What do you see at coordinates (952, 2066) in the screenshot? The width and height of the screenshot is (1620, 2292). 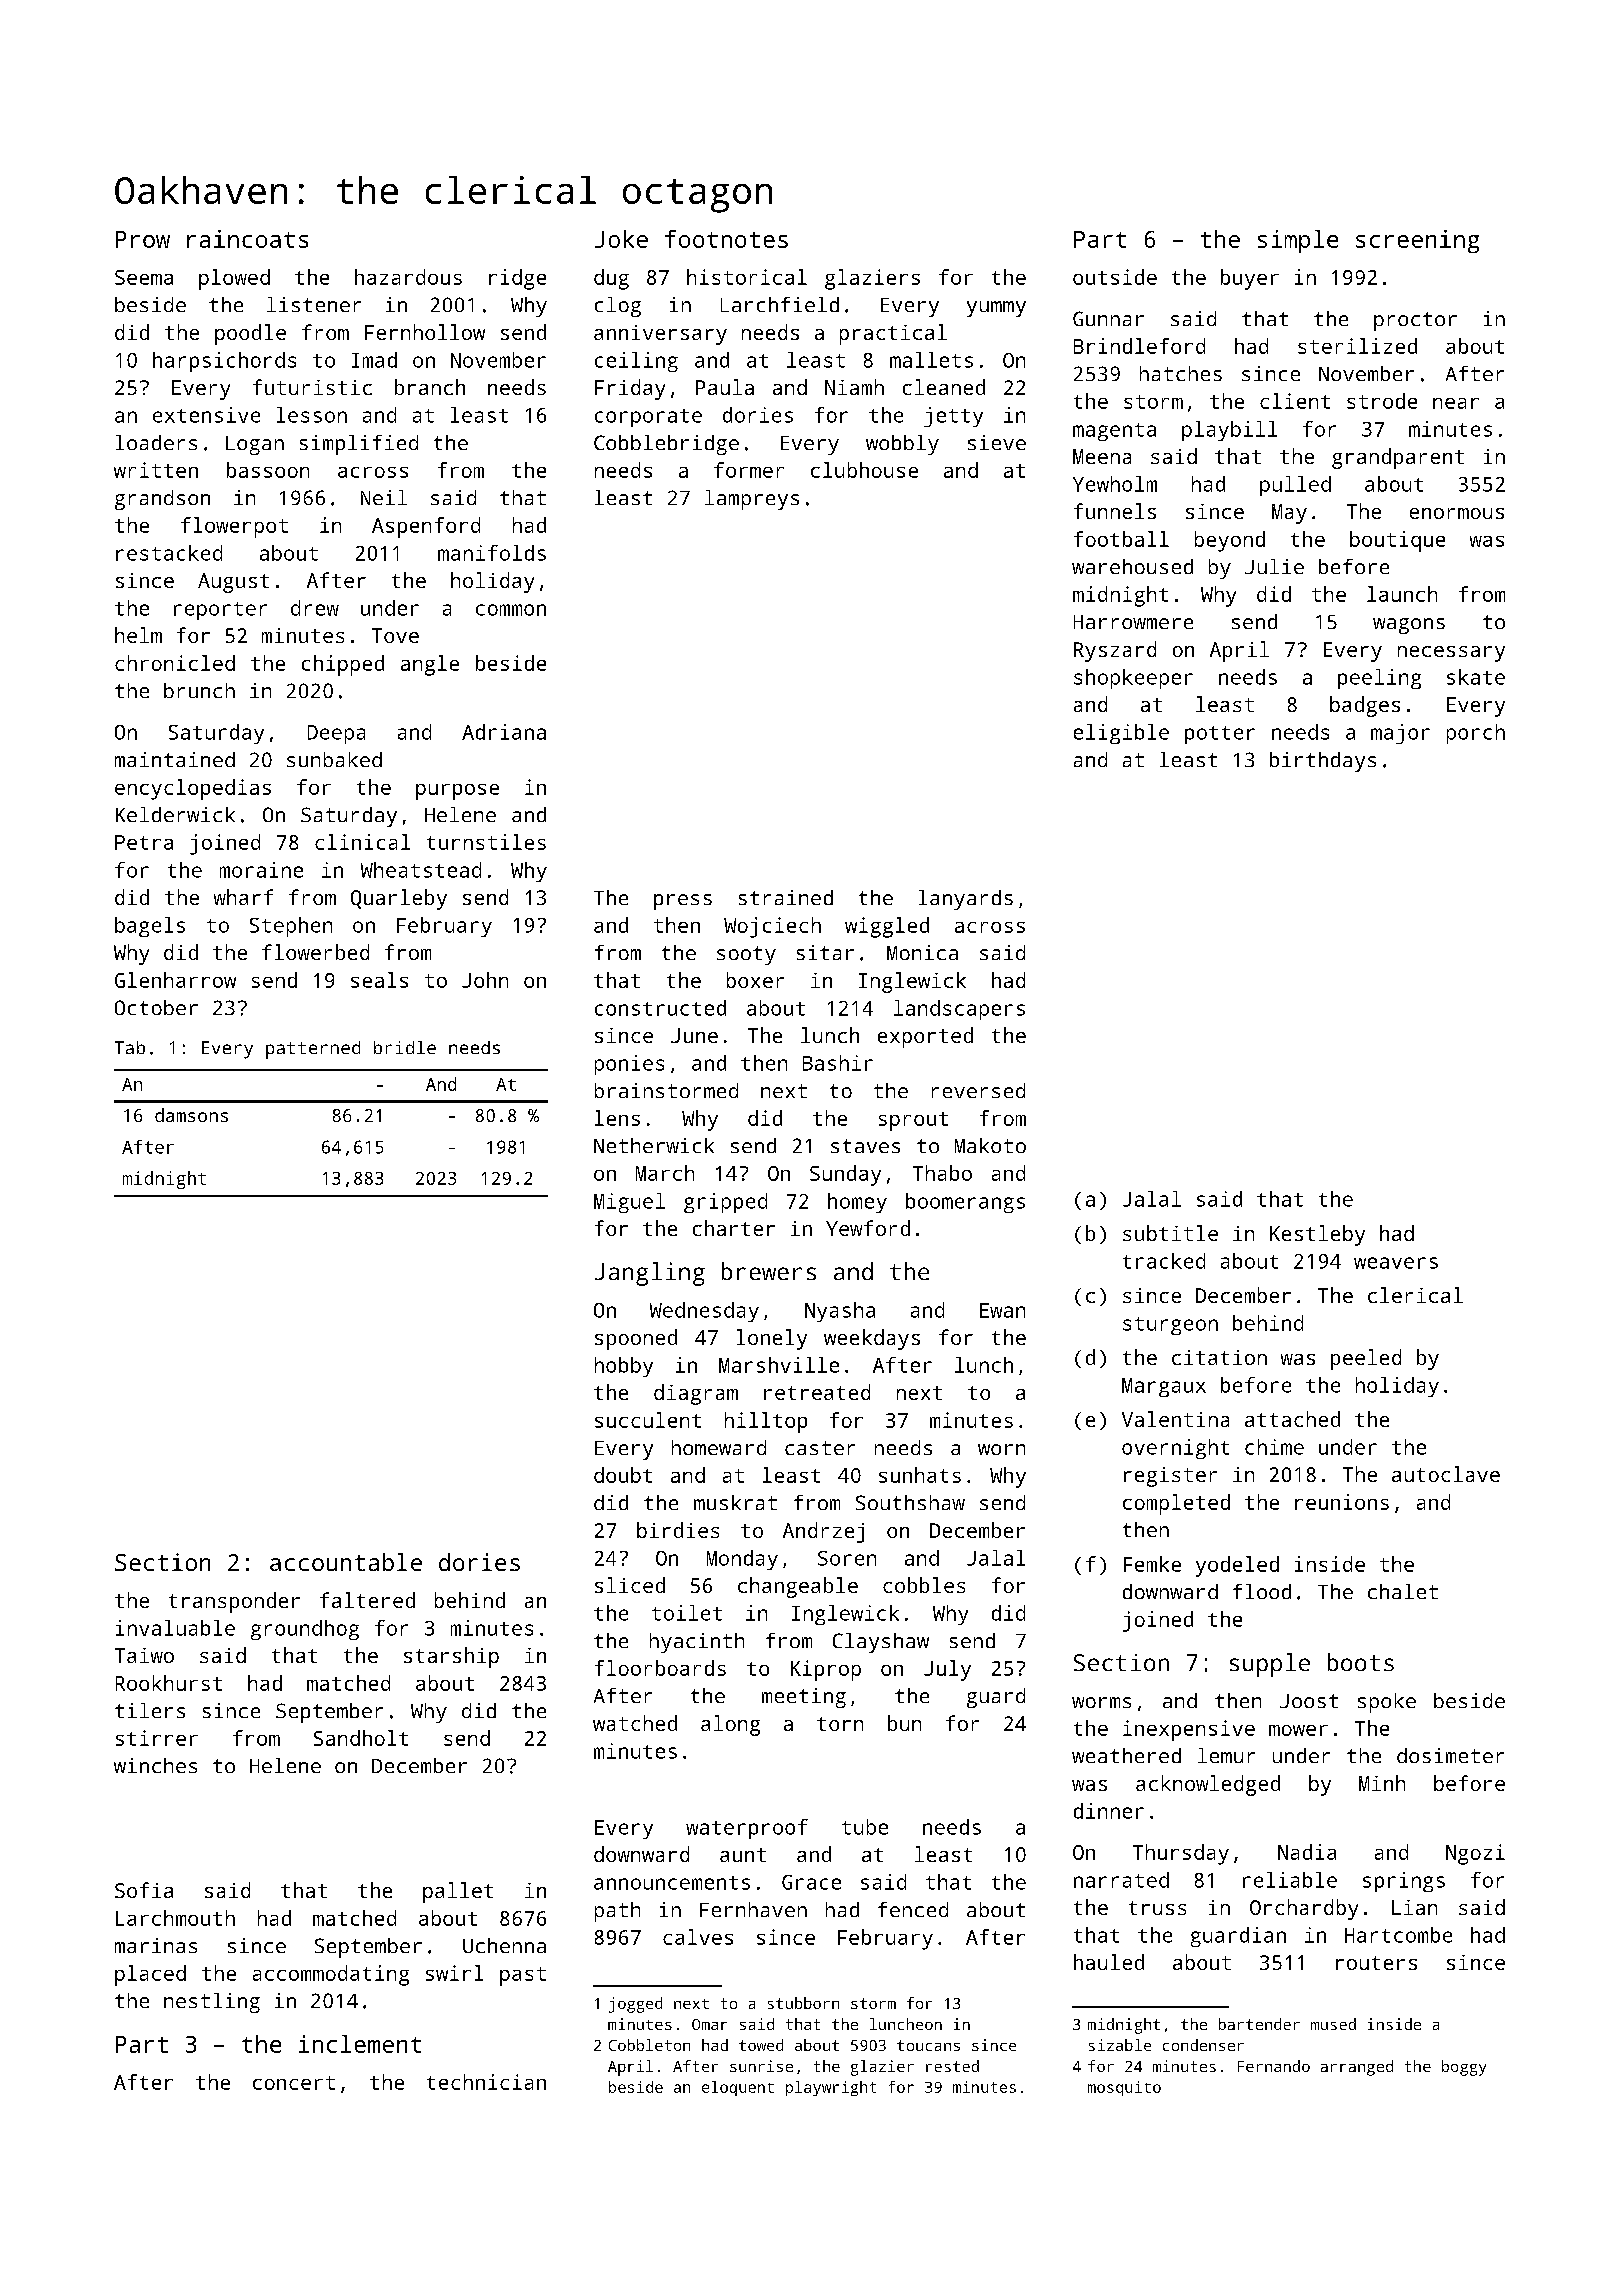 I see `rested` at bounding box center [952, 2066].
